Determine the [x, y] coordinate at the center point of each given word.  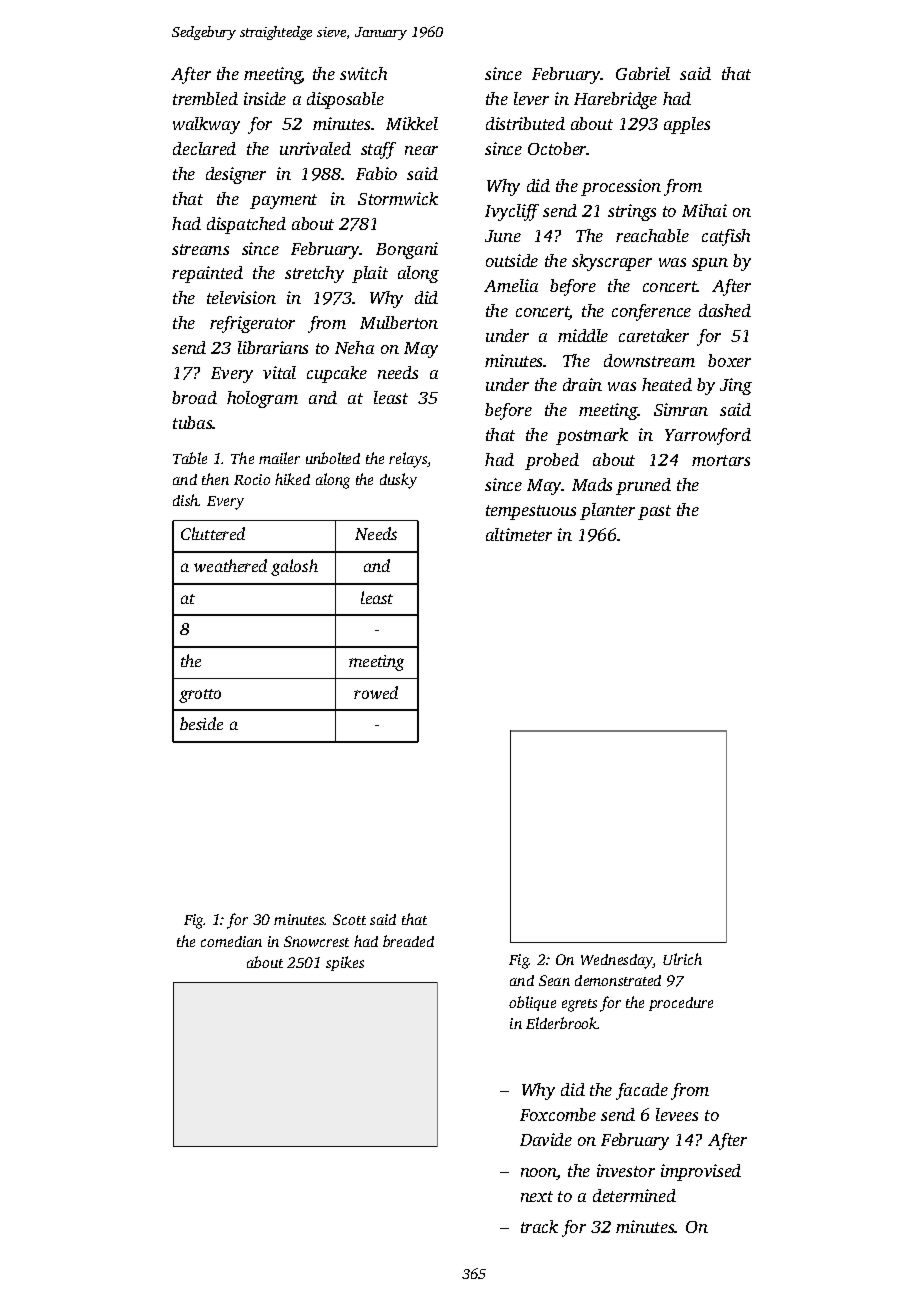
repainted [207, 274]
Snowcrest [316, 941]
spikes [345, 963]
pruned [643, 486]
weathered [230, 565]
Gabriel [643, 73]
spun [710, 264]
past [654, 512]
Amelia [511, 285]
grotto [200, 696]
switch [363, 73]
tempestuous [531, 512]
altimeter [519, 534]
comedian [231, 941]
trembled [205, 98]
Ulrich [682, 959]
